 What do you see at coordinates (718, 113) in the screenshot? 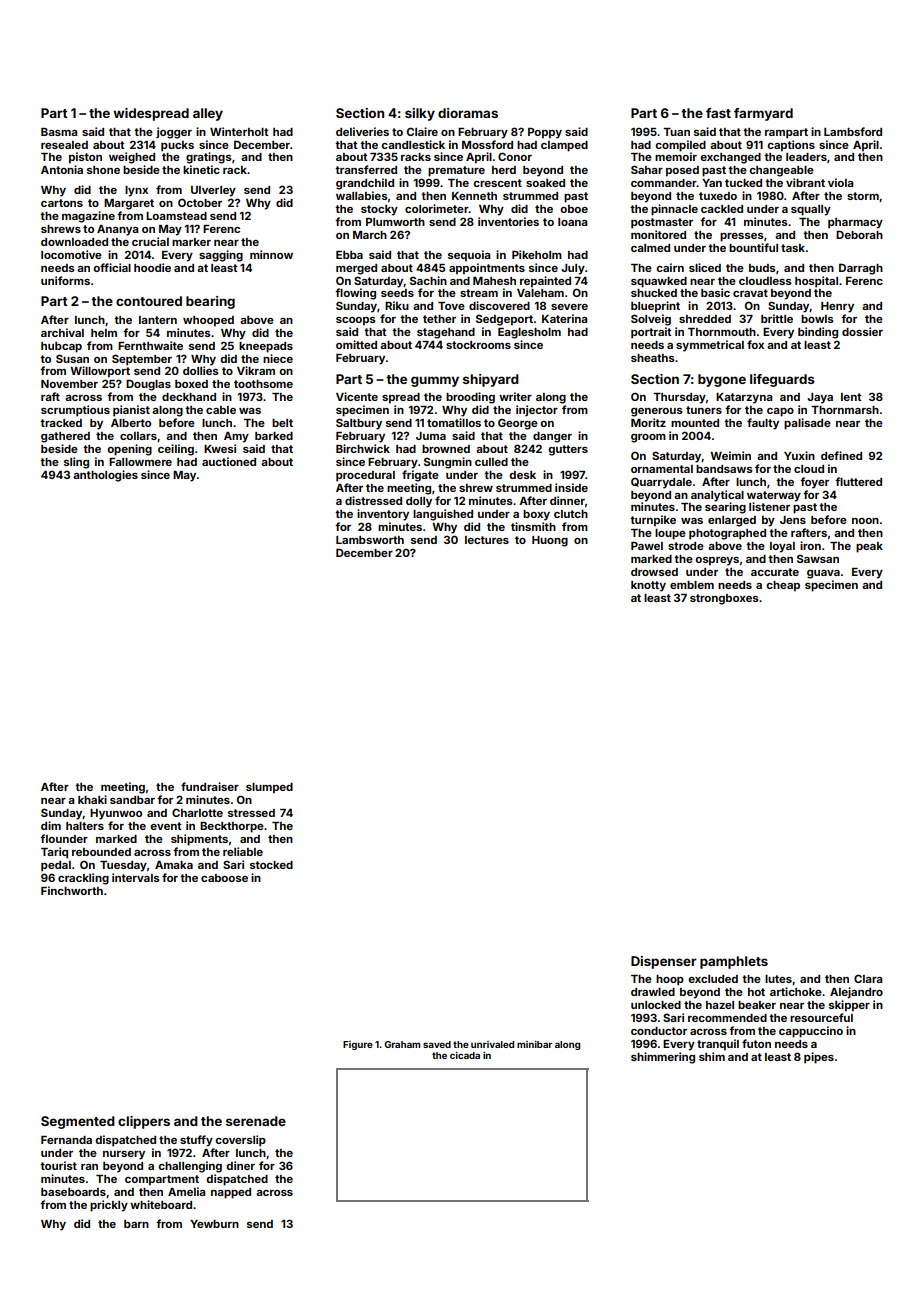
I see `fast` at bounding box center [718, 113].
